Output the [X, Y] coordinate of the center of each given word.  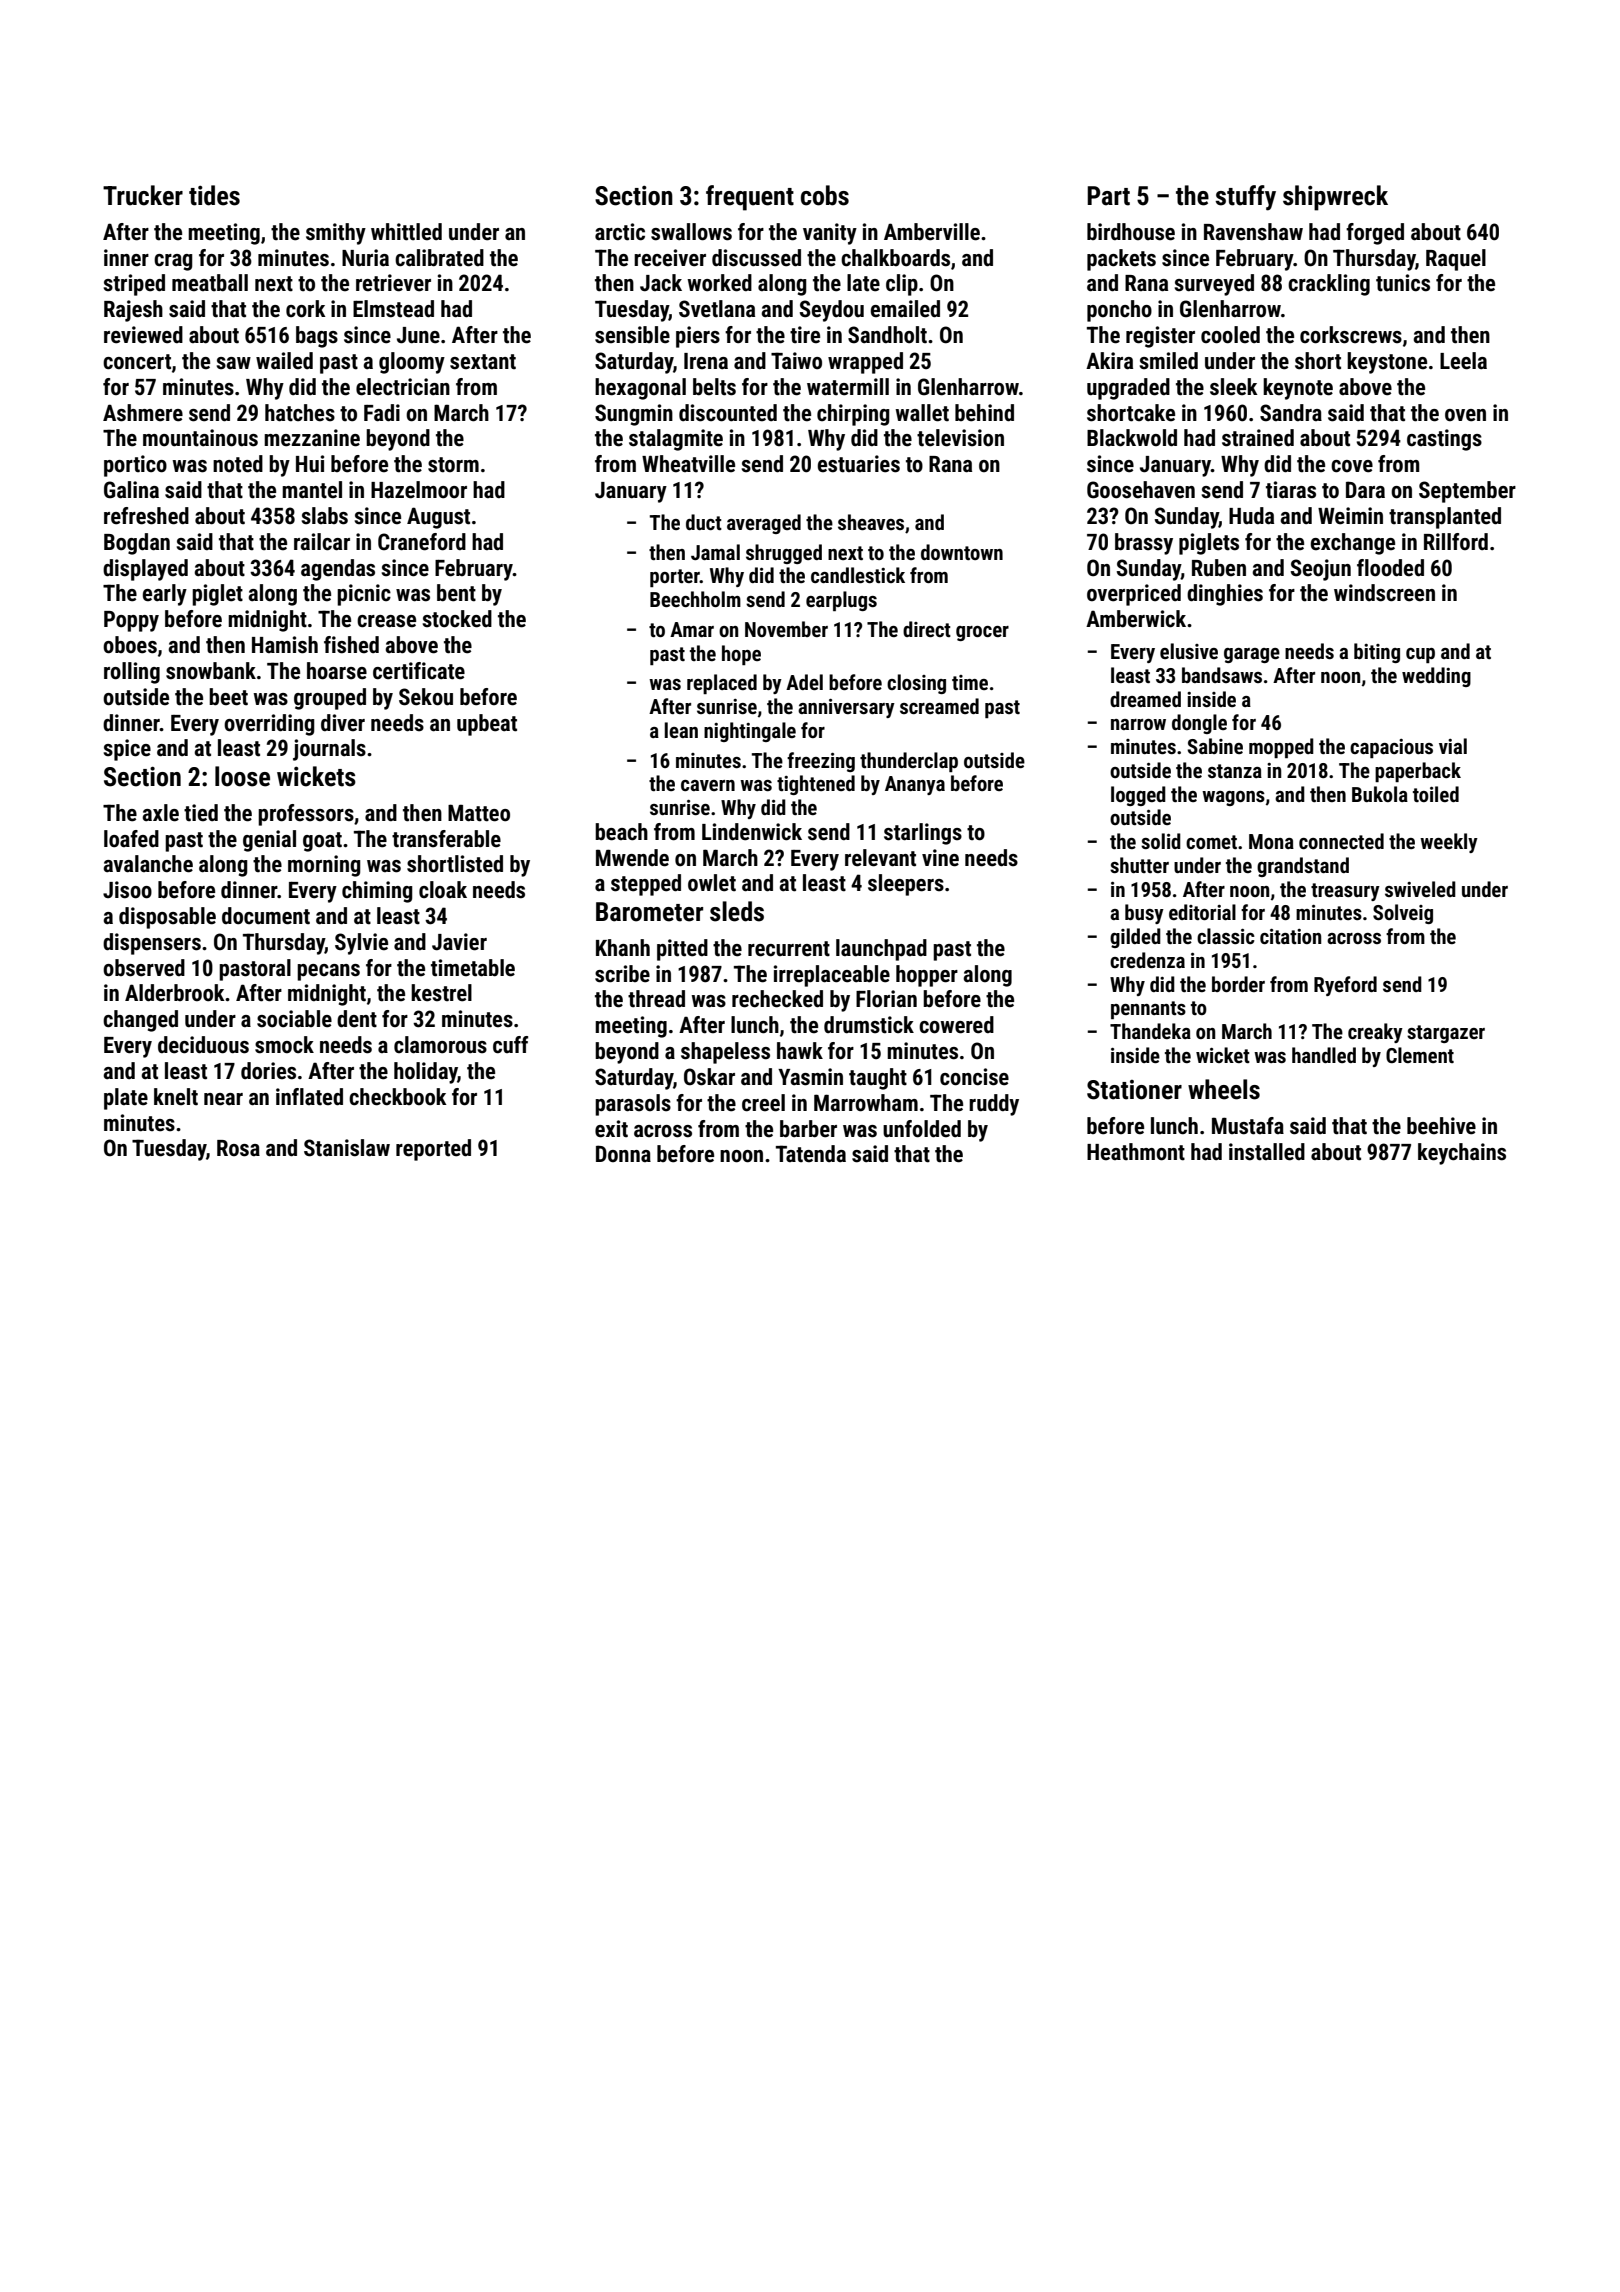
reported [433, 1150]
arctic [620, 232]
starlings [923, 834]
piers [698, 337]
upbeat [487, 725]
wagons [1233, 798]
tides [214, 195]
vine [940, 858]
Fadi [382, 413]
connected [1341, 841]
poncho [1119, 311]
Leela [1463, 361]
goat [322, 842]
